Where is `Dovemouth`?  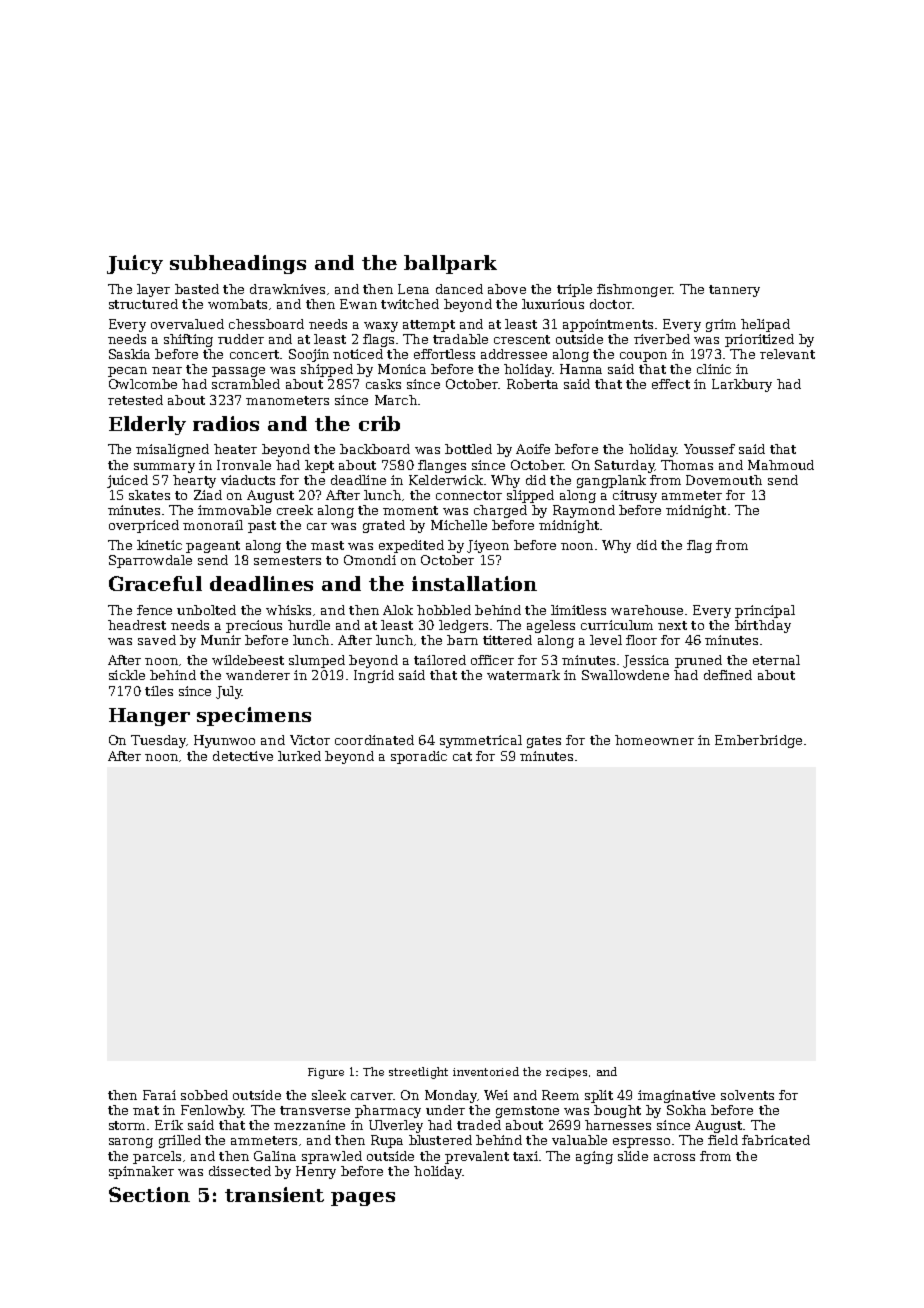 Dovemouth is located at coordinates (724, 480).
